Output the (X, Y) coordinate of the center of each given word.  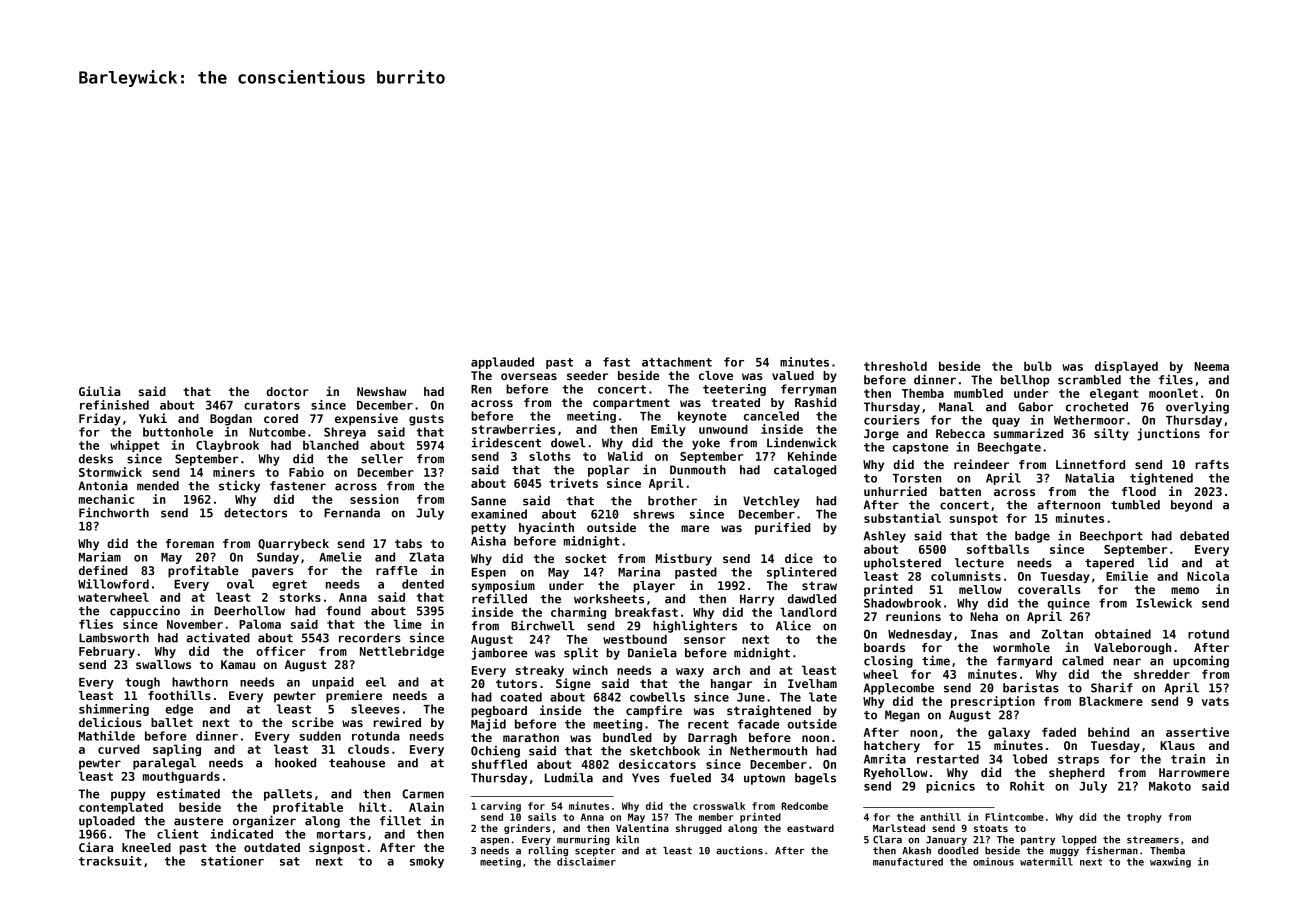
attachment (677, 362)
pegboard (499, 712)
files (1176, 379)
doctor (288, 391)
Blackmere (1111, 701)
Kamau (238, 664)
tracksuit (110, 861)
